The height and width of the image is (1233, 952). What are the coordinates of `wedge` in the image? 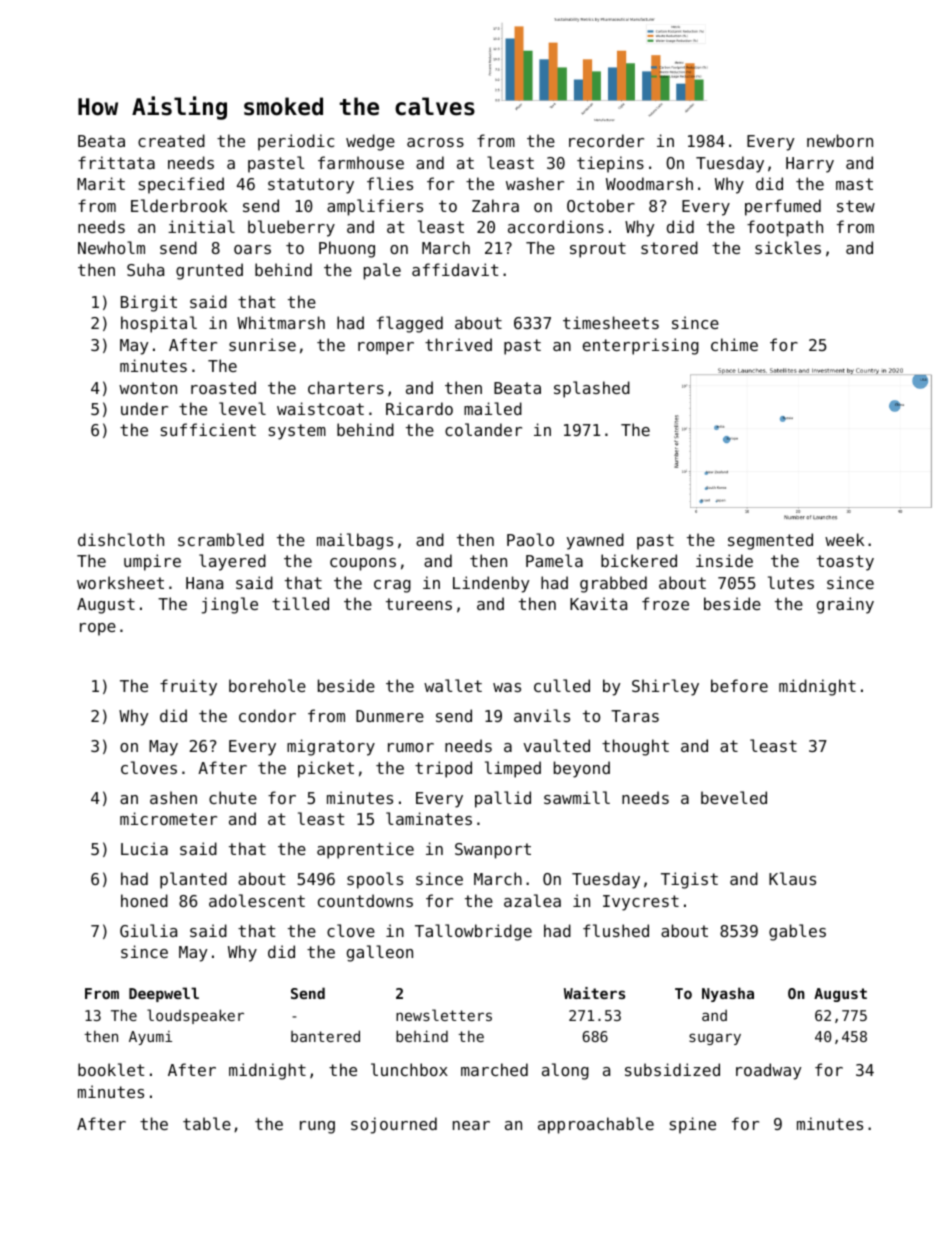 It's located at (370, 142).
